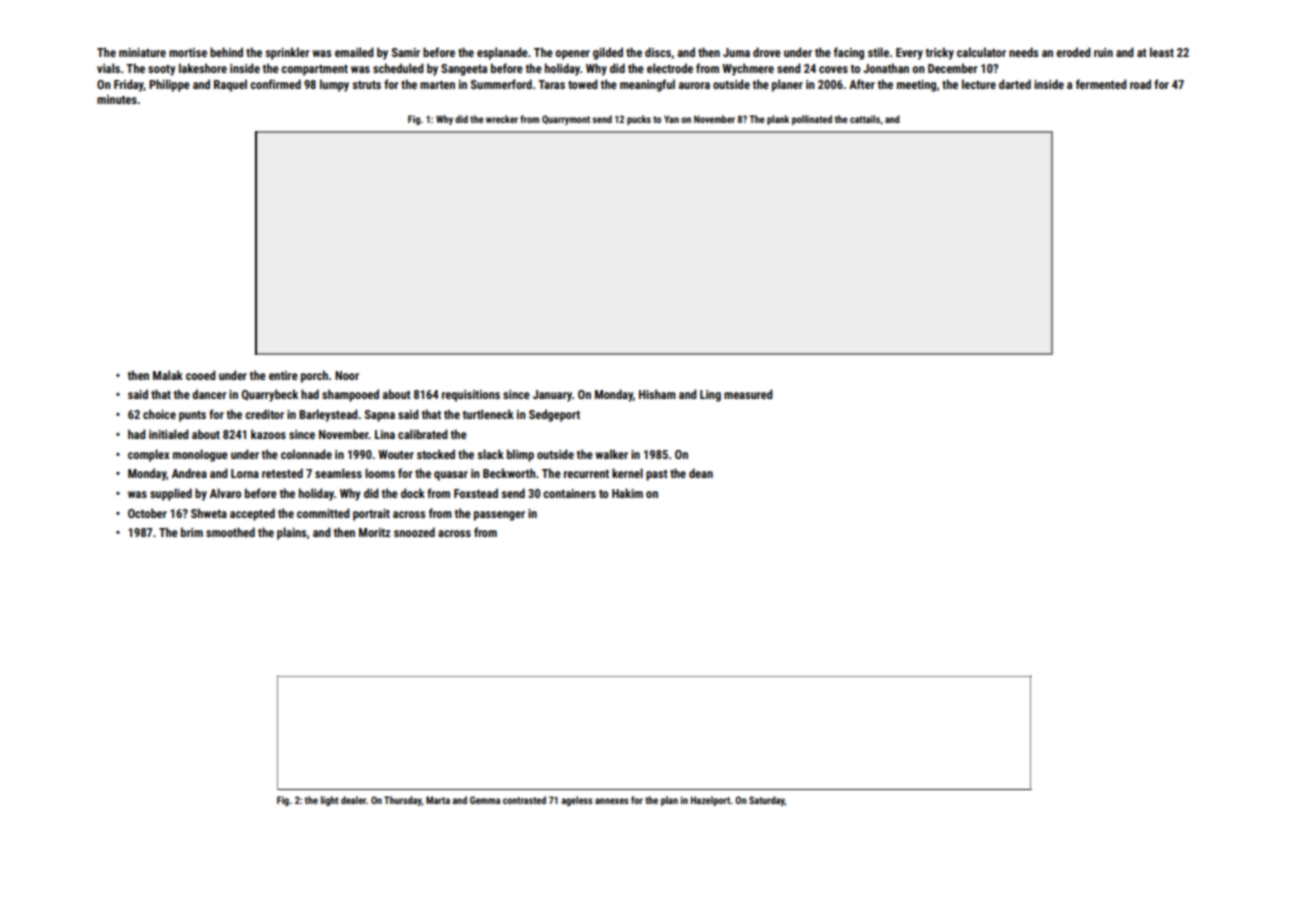 The width and height of the screenshot is (1308, 924). What do you see at coordinates (1140, 84) in the screenshot?
I see `road` at bounding box center [1140, 84].
